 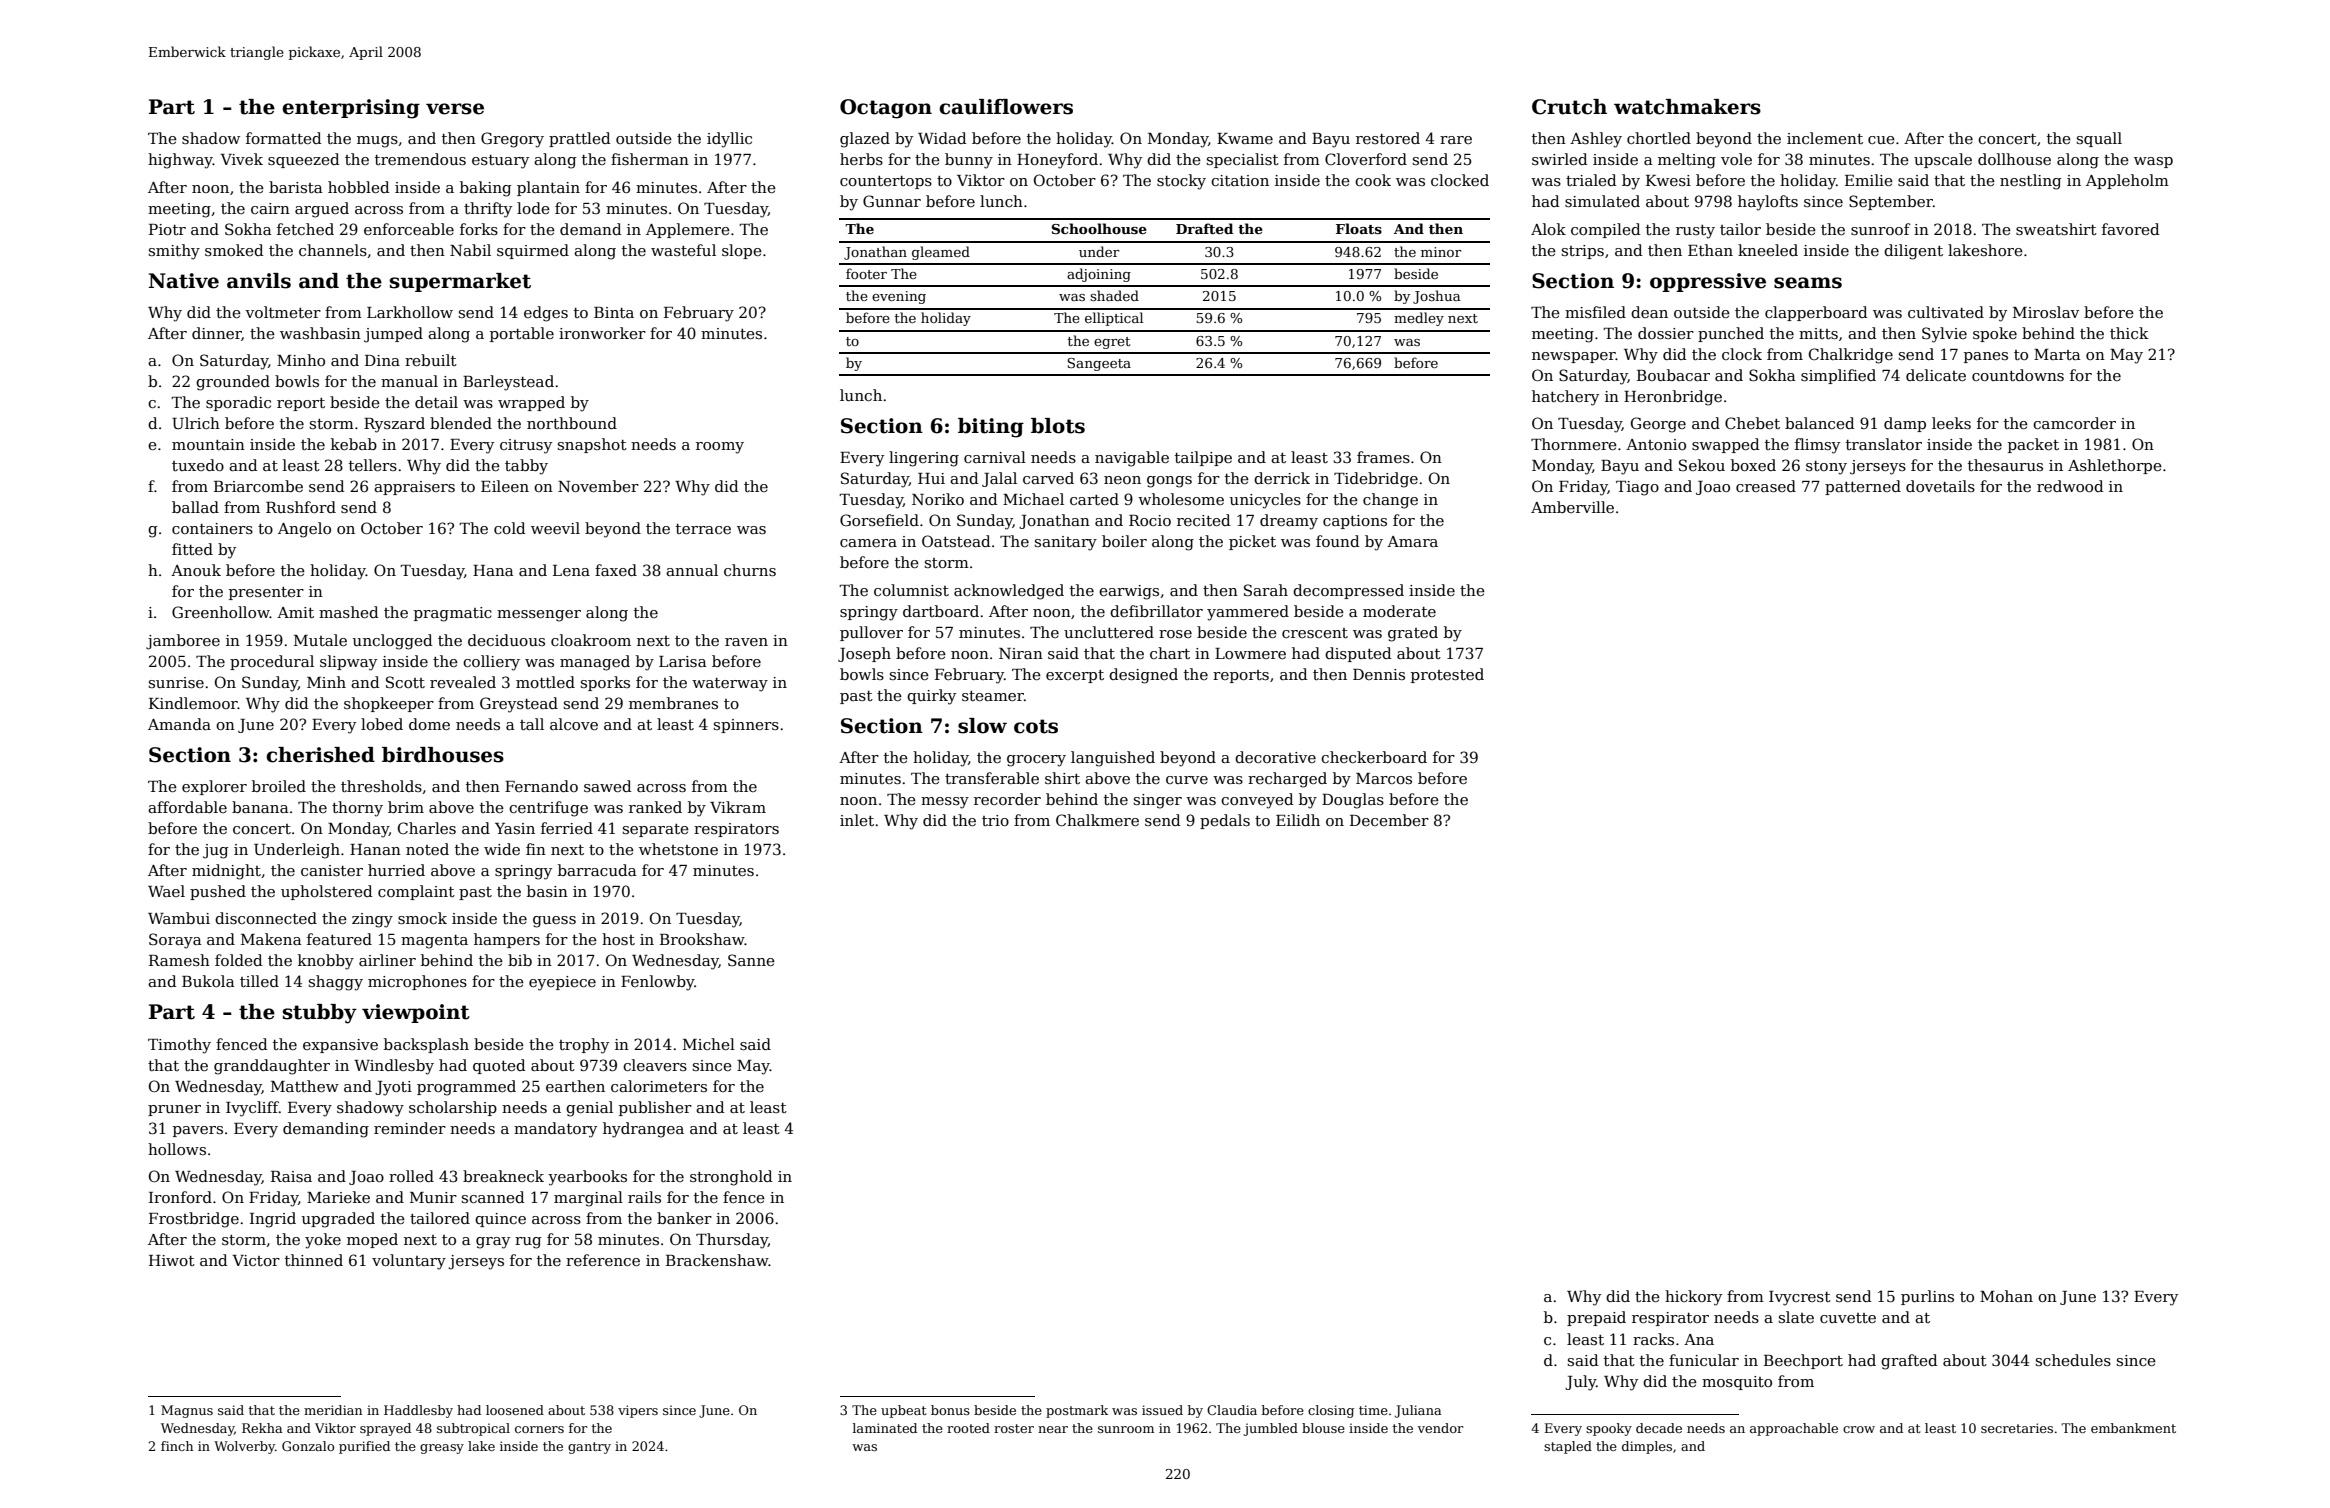 What do you see at coordinates (1389, 820) in the screenshot?
I see `December` at bounding box center [1389, 820].
